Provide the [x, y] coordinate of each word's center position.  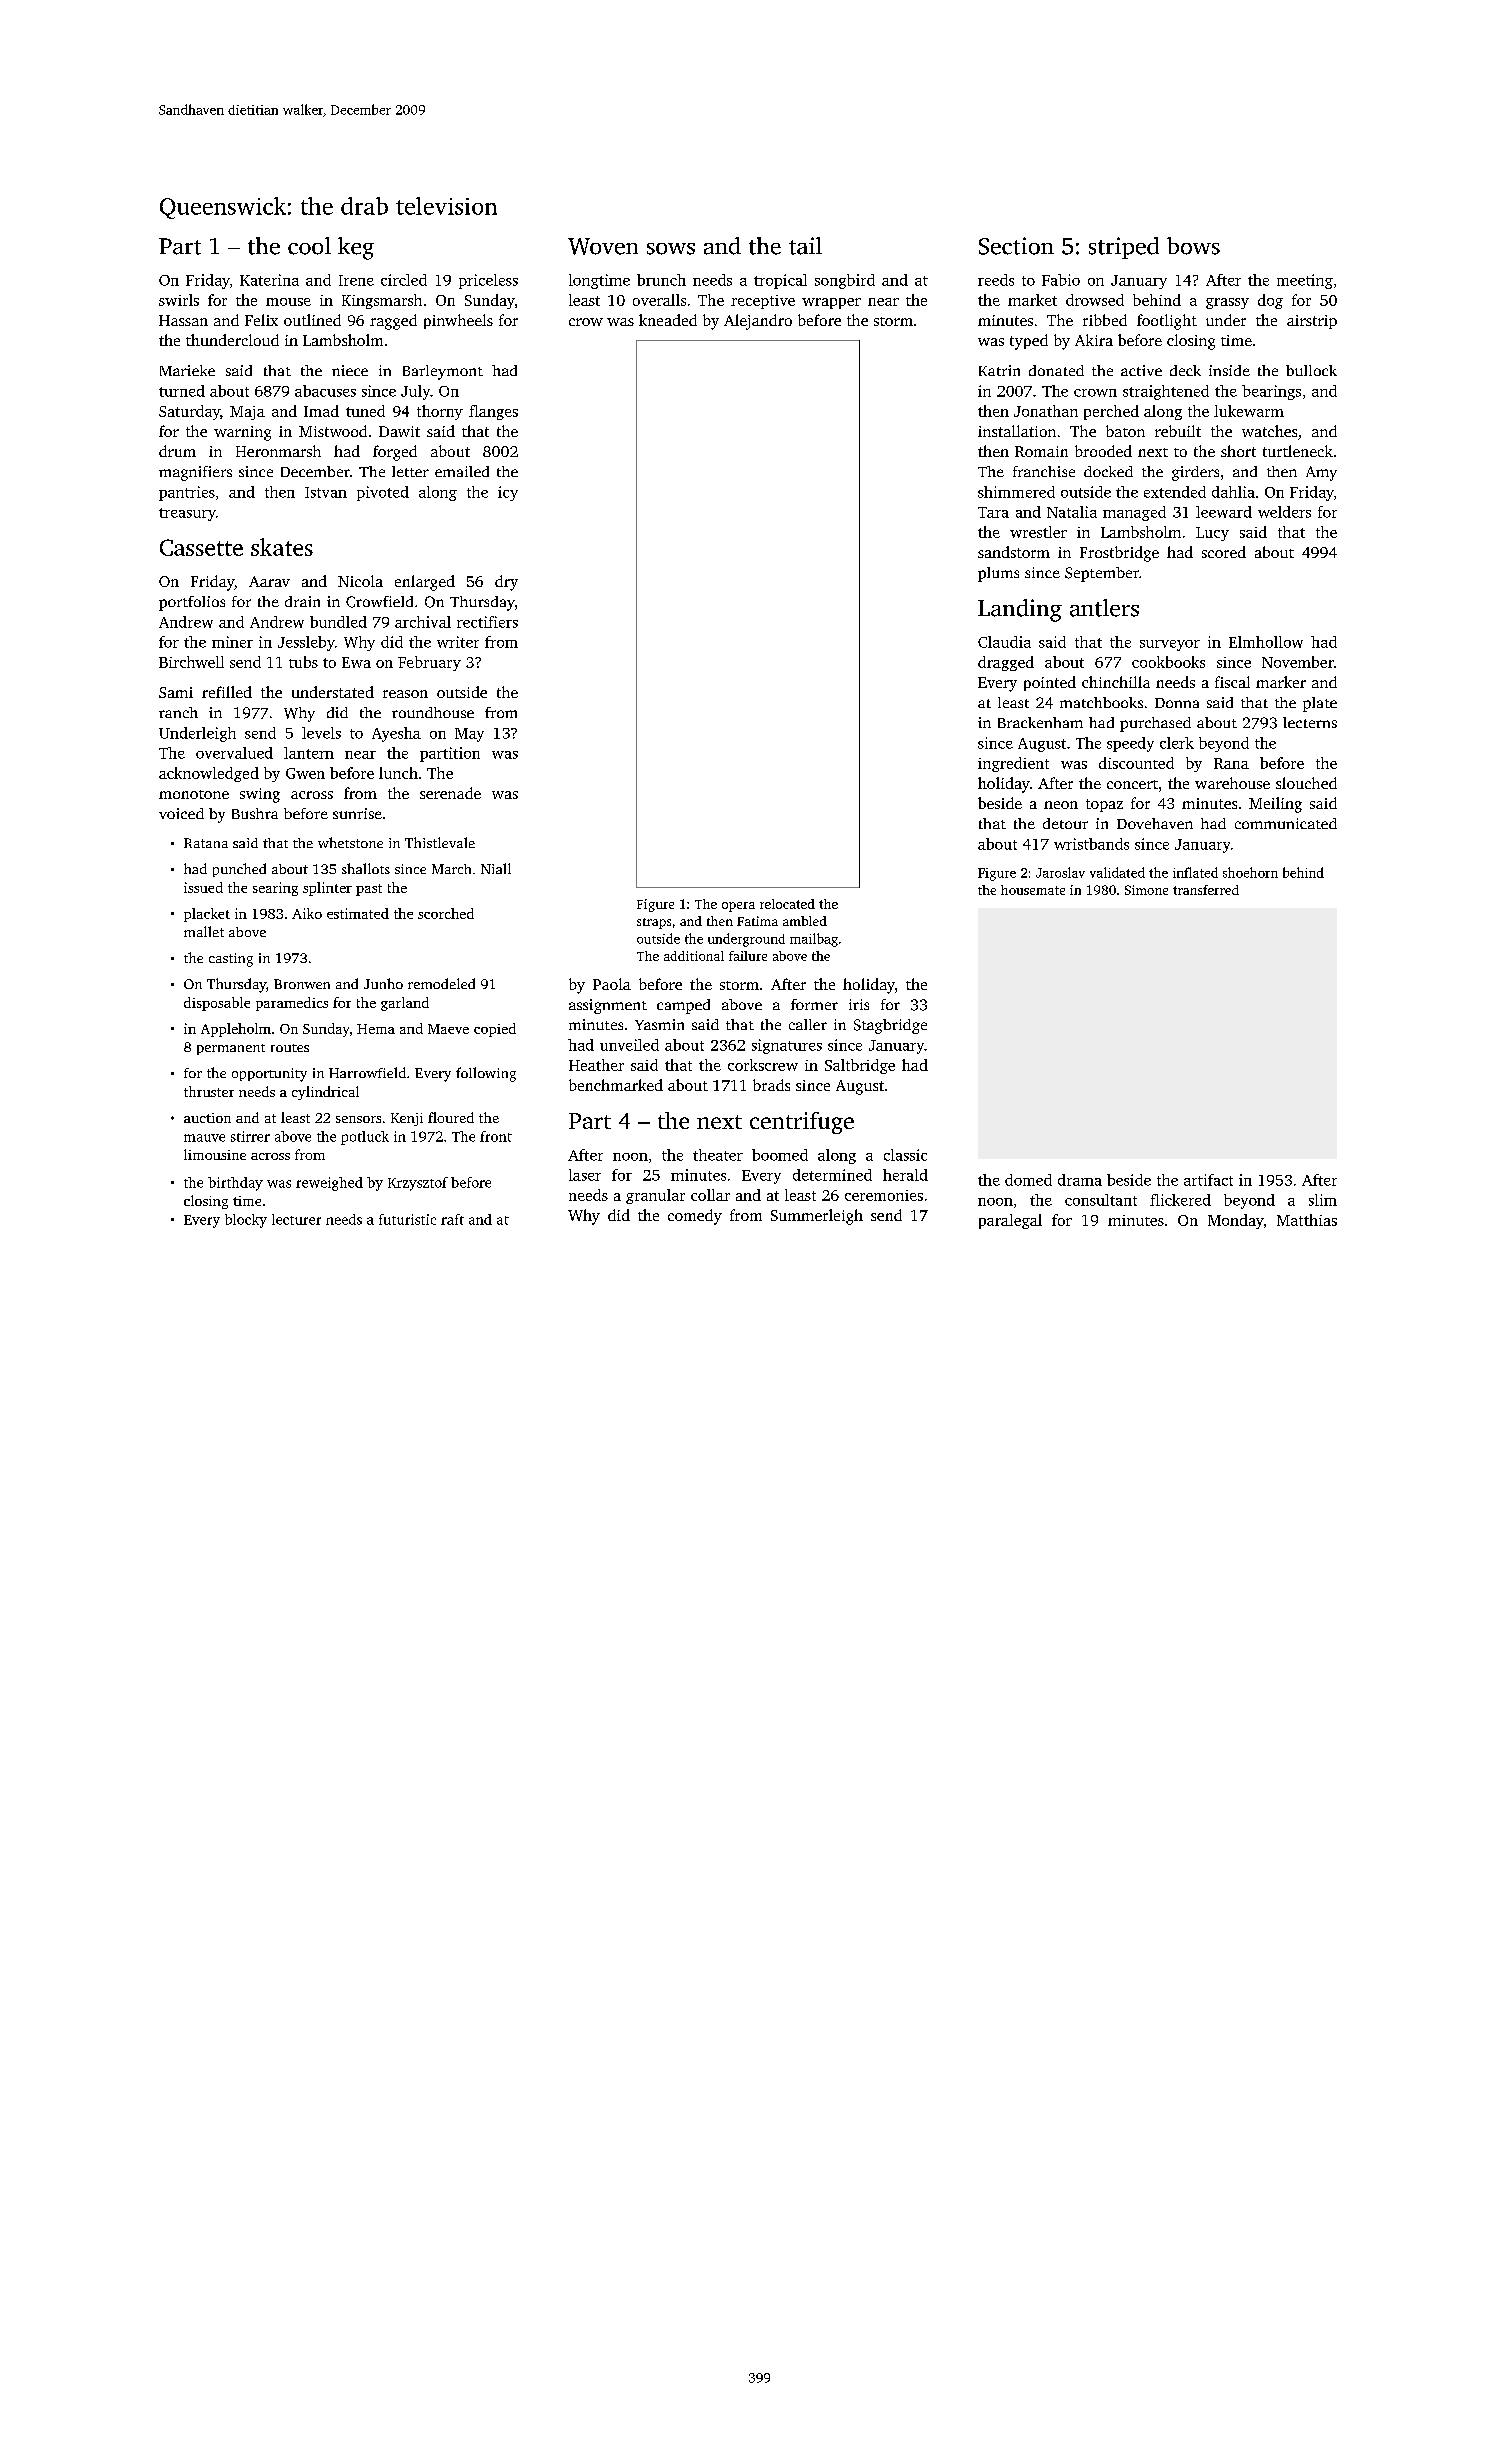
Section [1016, 246]
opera [738, 907]
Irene [356, 280]
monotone [194, 794]
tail [805, 246]
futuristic [407, 1219]
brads [771, 1085]
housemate [1033, 890]
